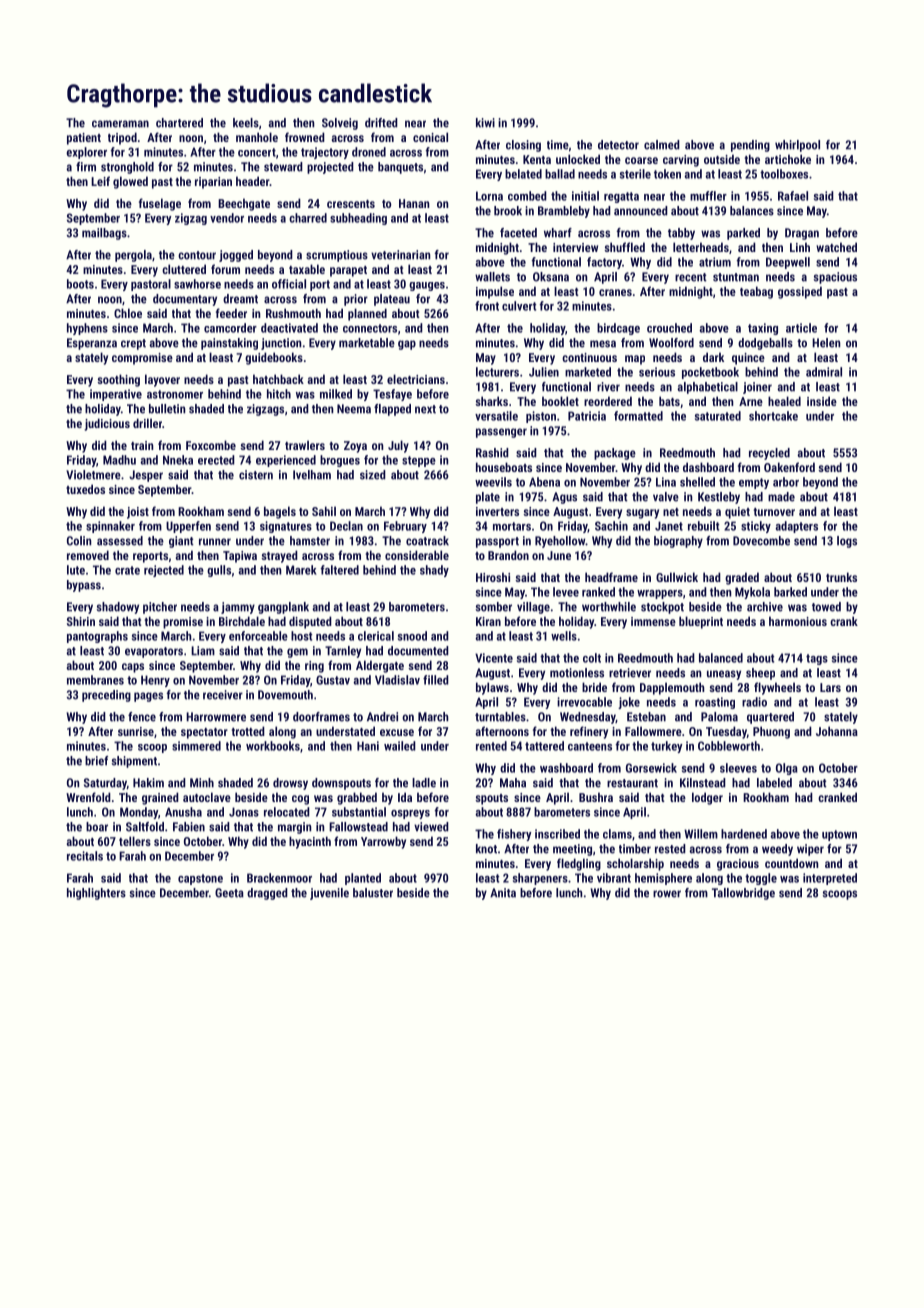 The height and width of the page is (1308, 924). What do you see at coordinates (107, 424) in the page?
I see `judicious` at bounding box center [107, 424].
